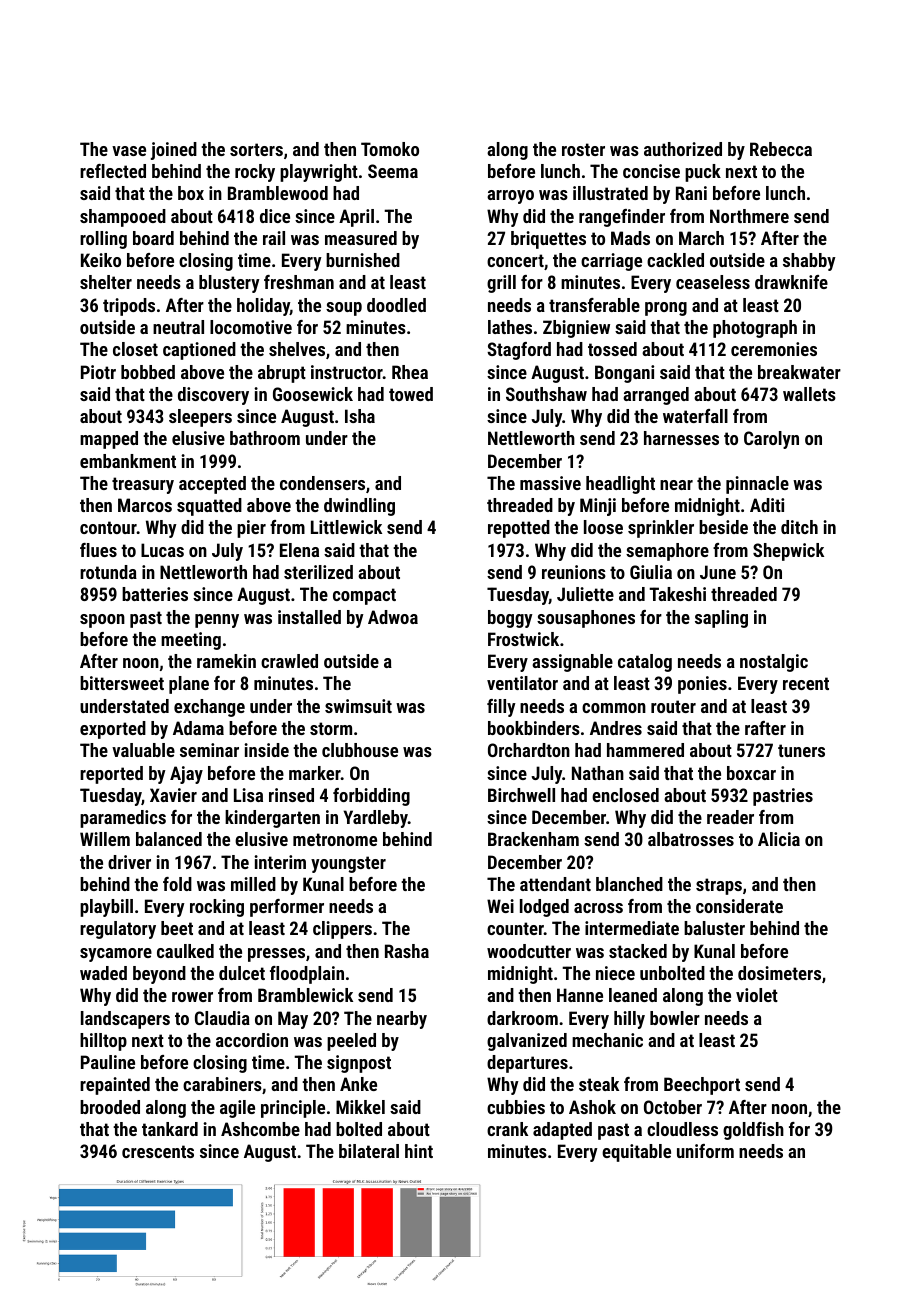 Image resolution: width=924 pixels, height=1311 pixels. I want to click on Rebecca, so click(781, 149).
